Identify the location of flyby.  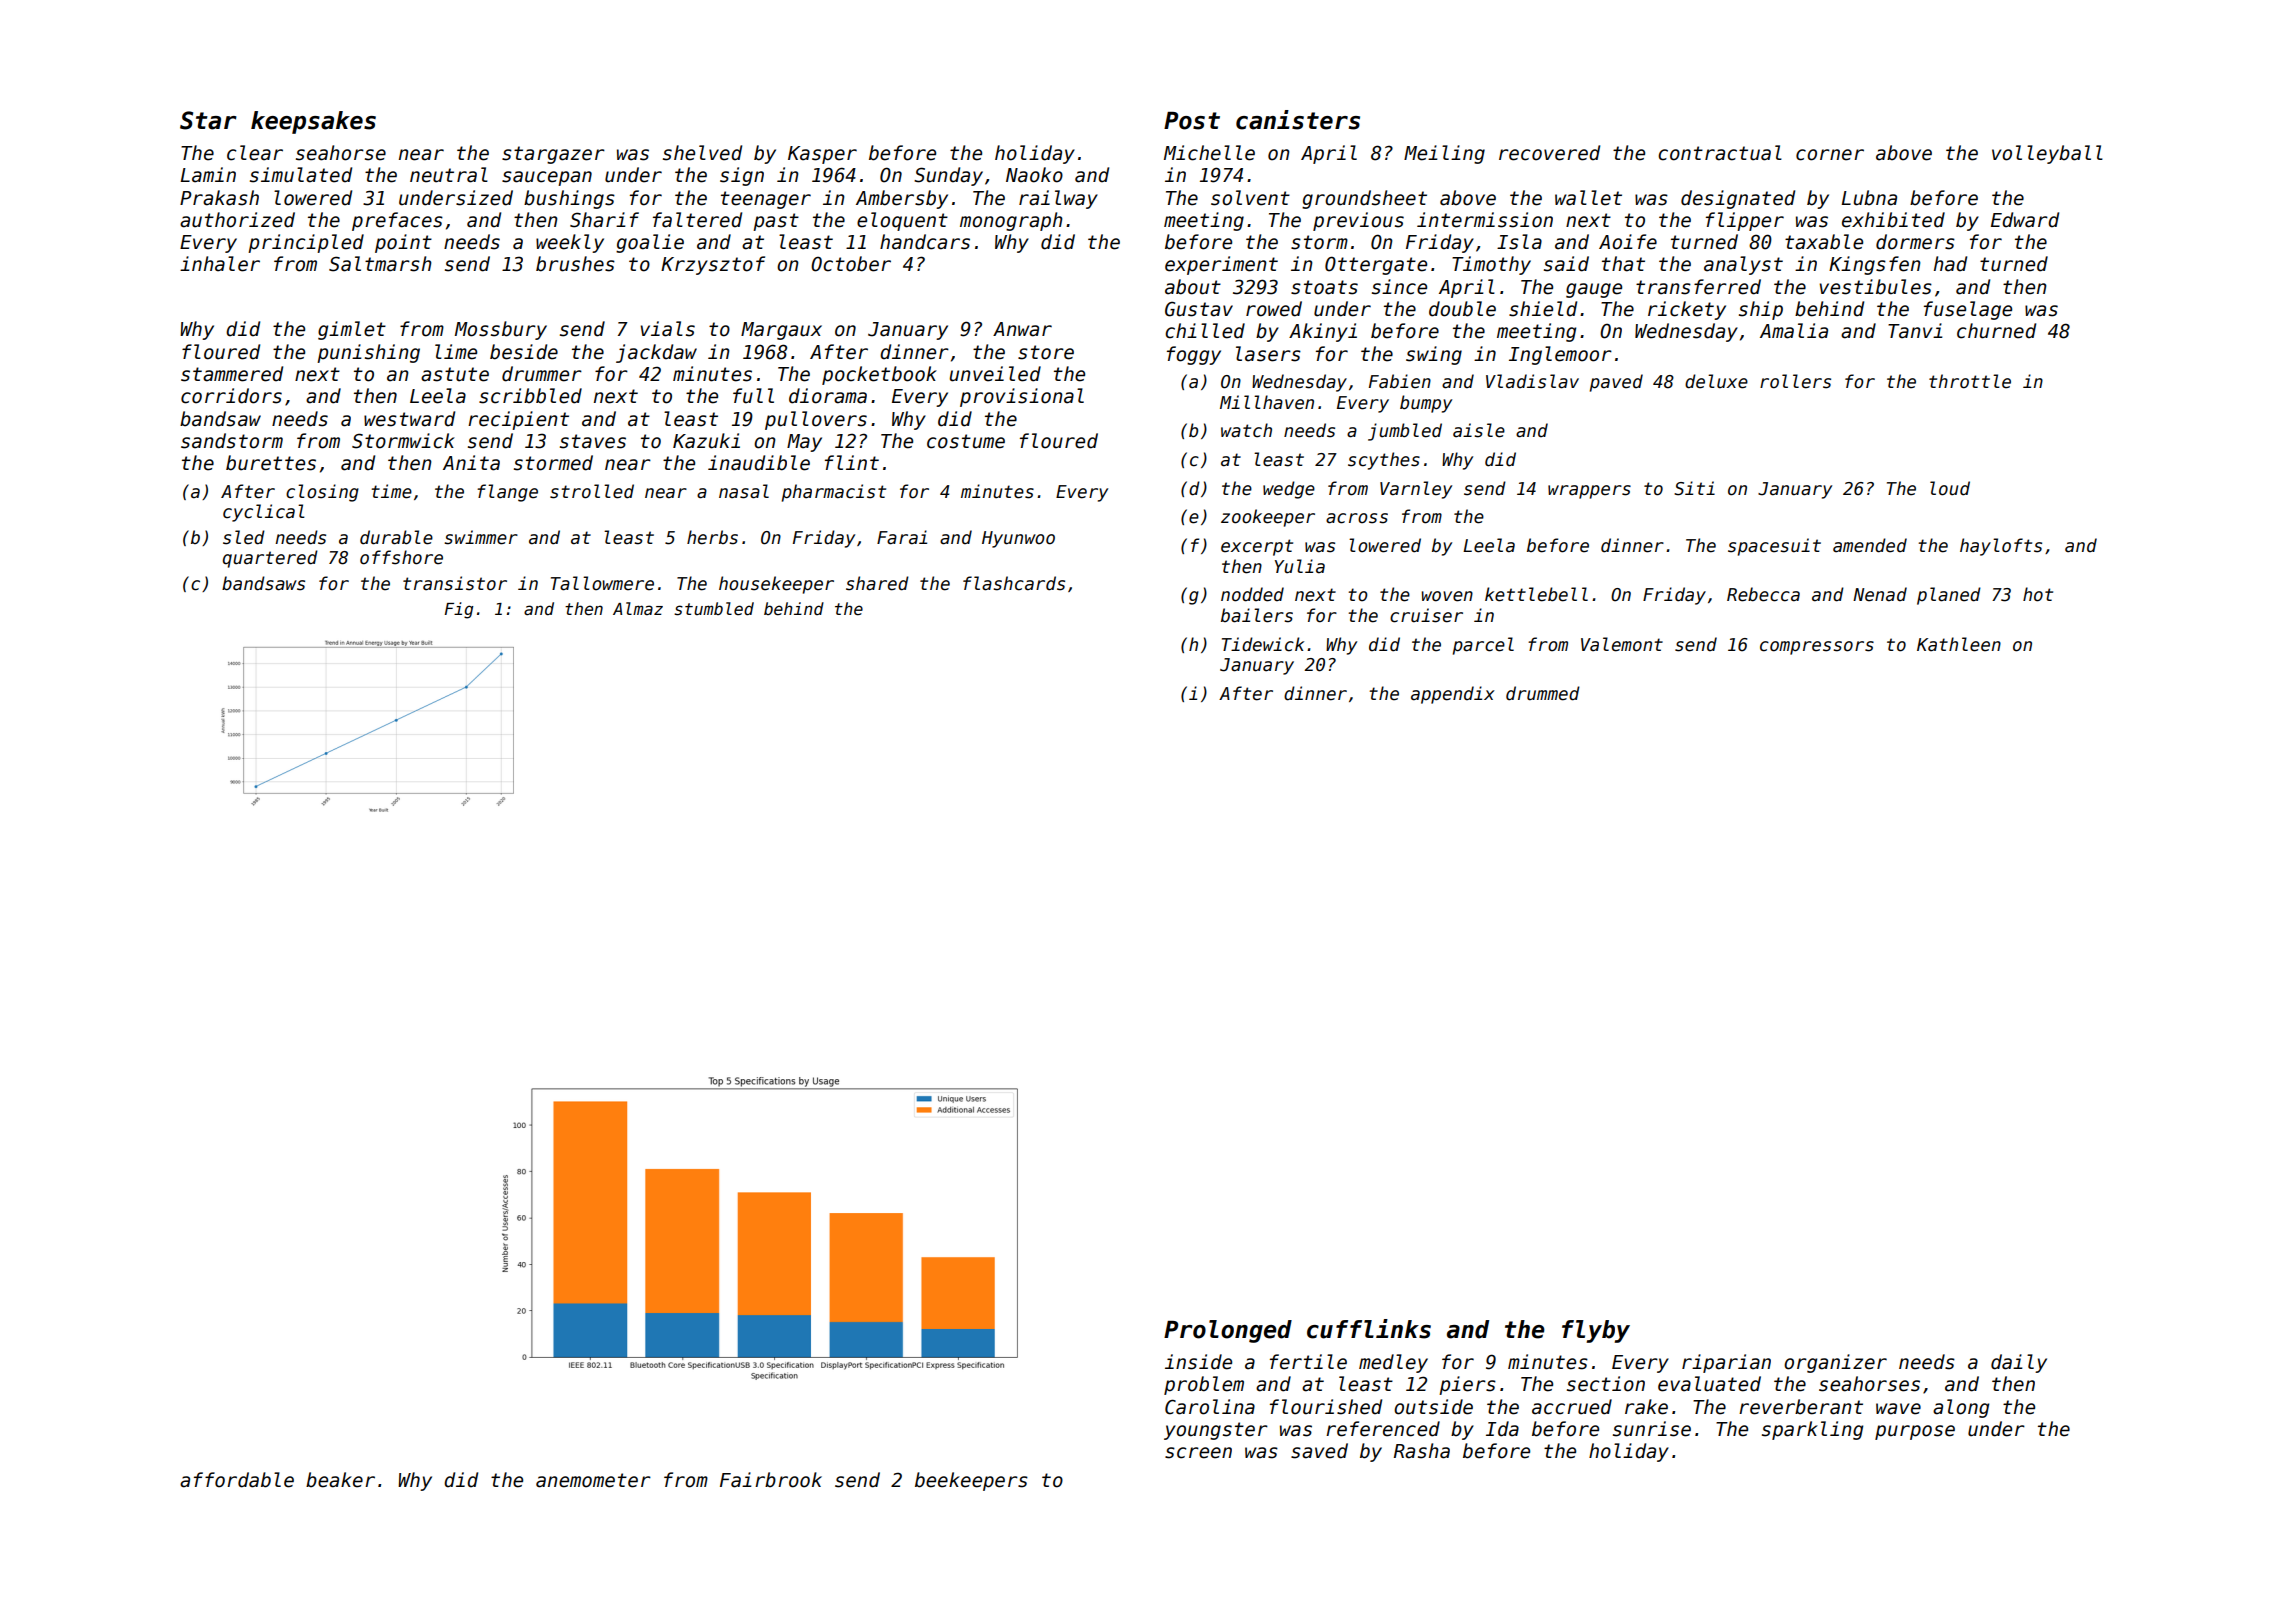
(1596, 1331).
